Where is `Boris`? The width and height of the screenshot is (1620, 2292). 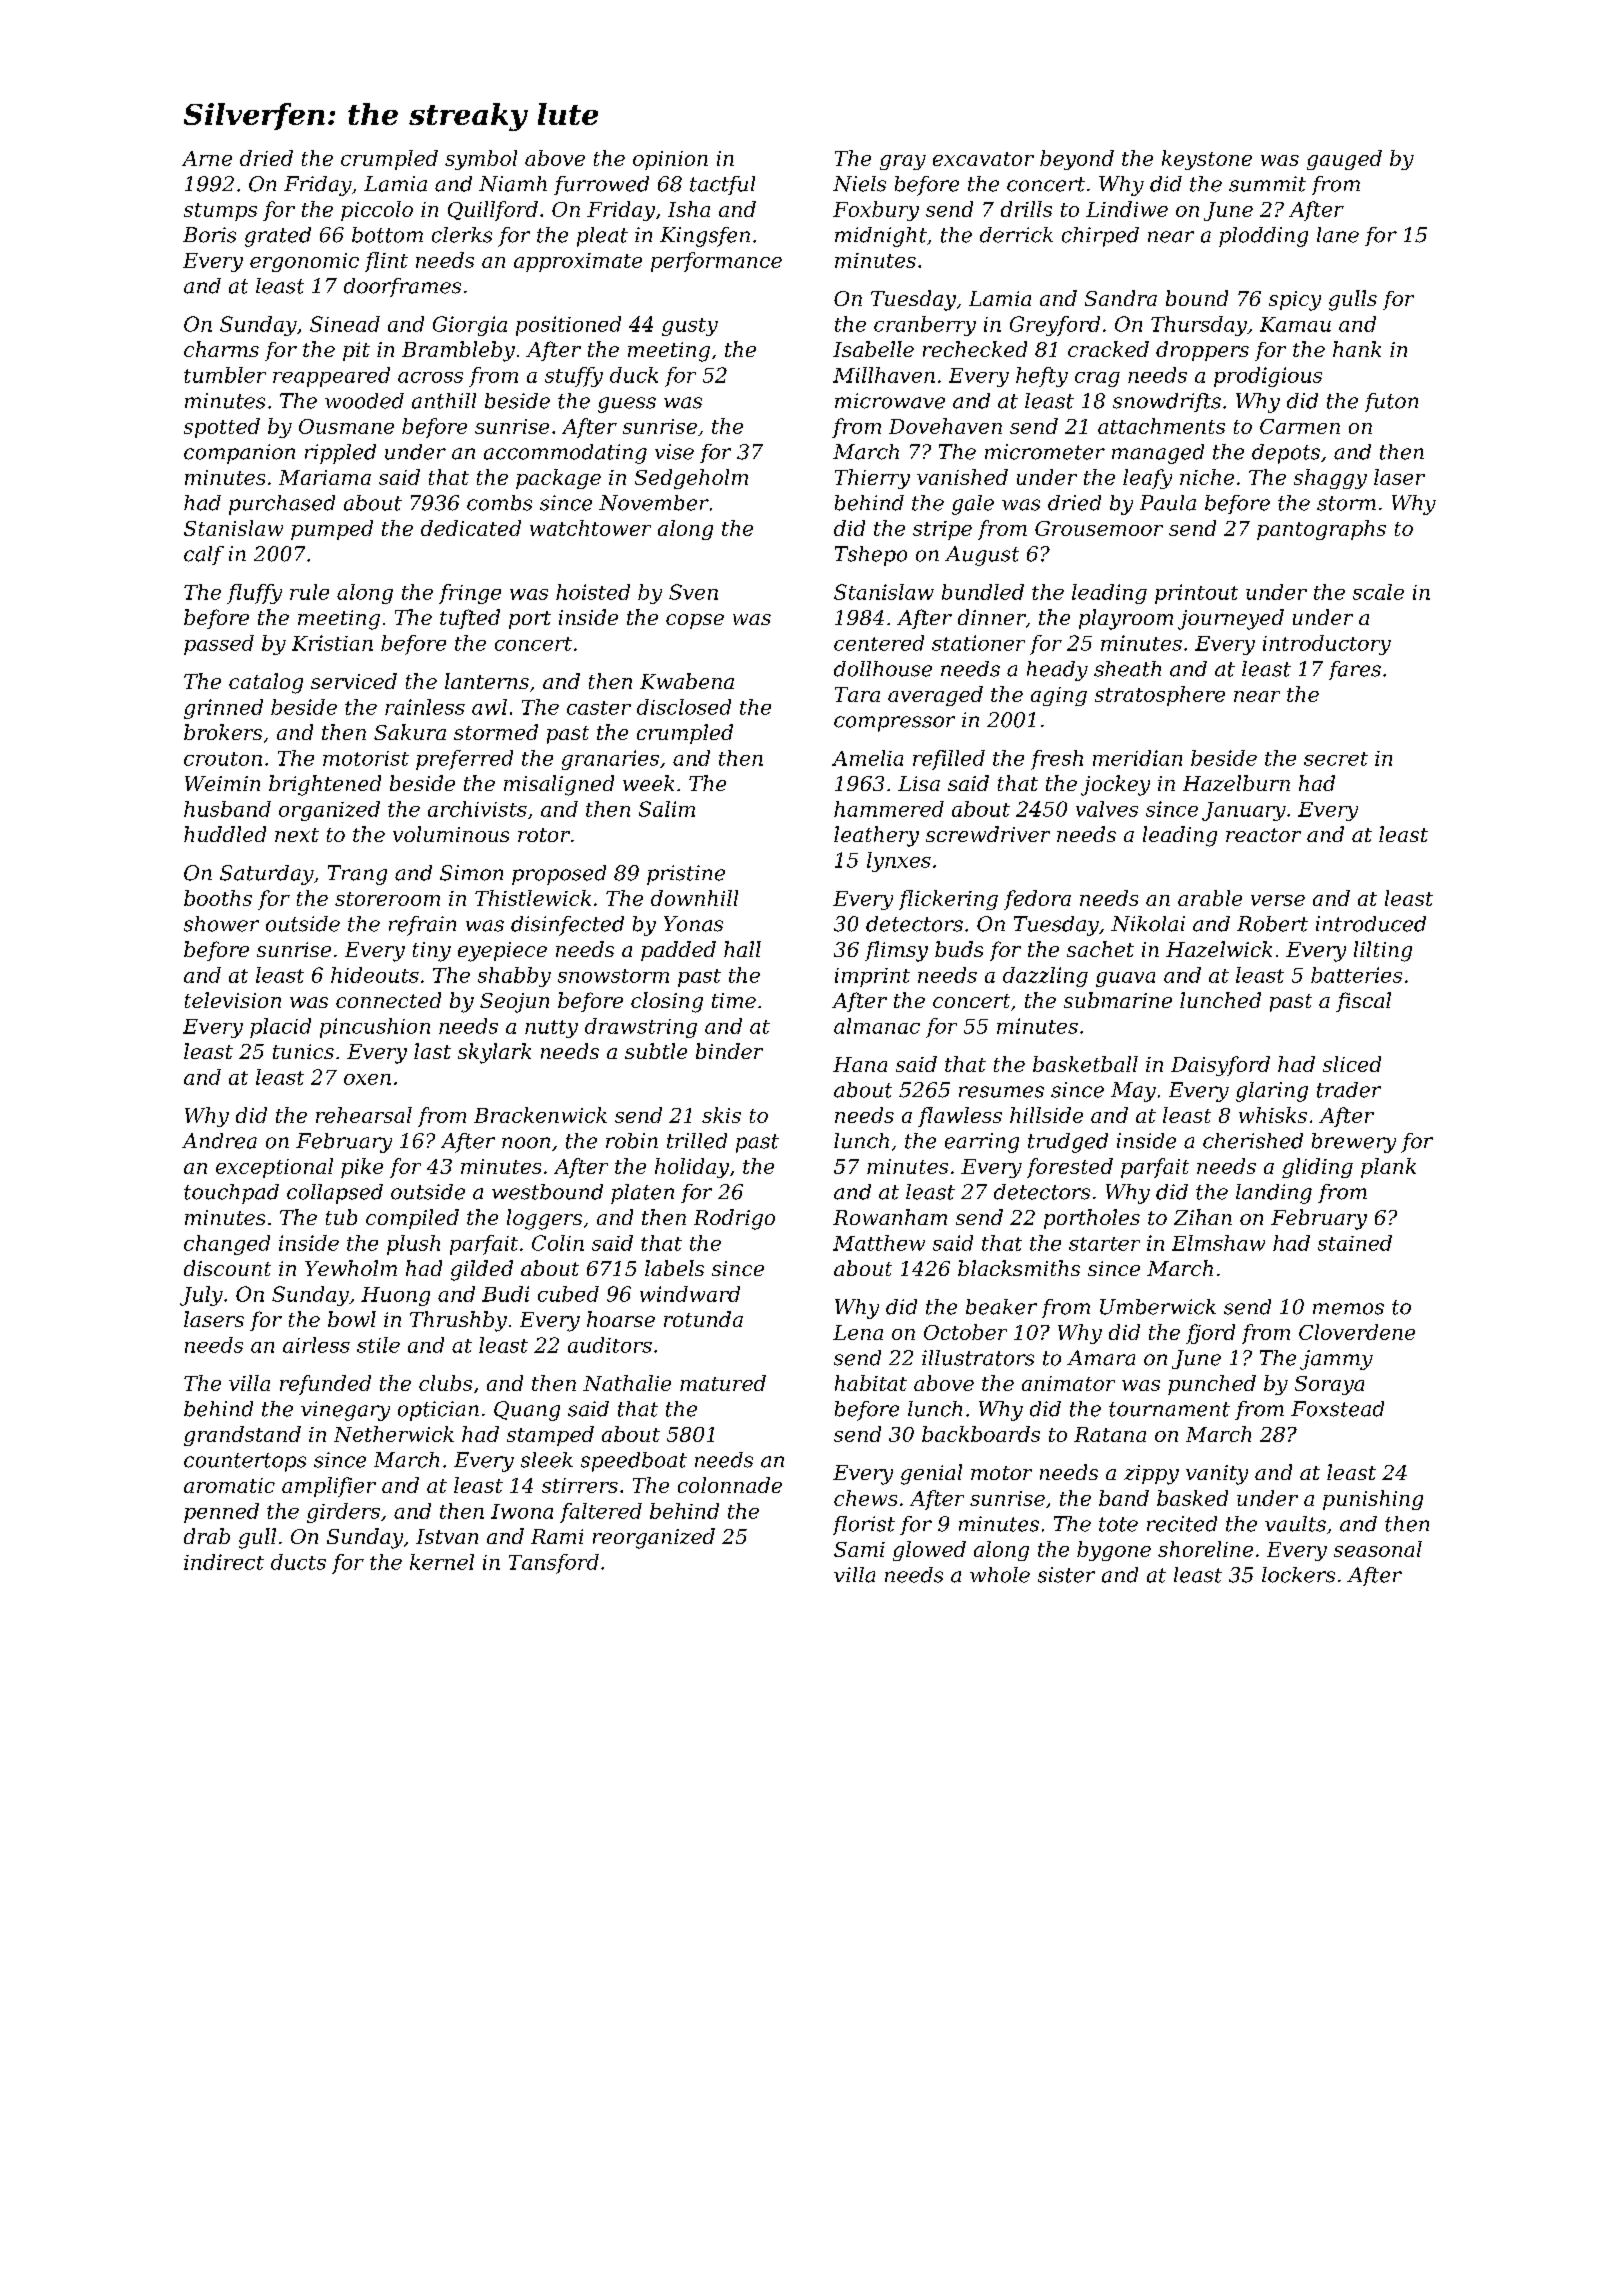
Boris is located at coordinates (209, 235).
